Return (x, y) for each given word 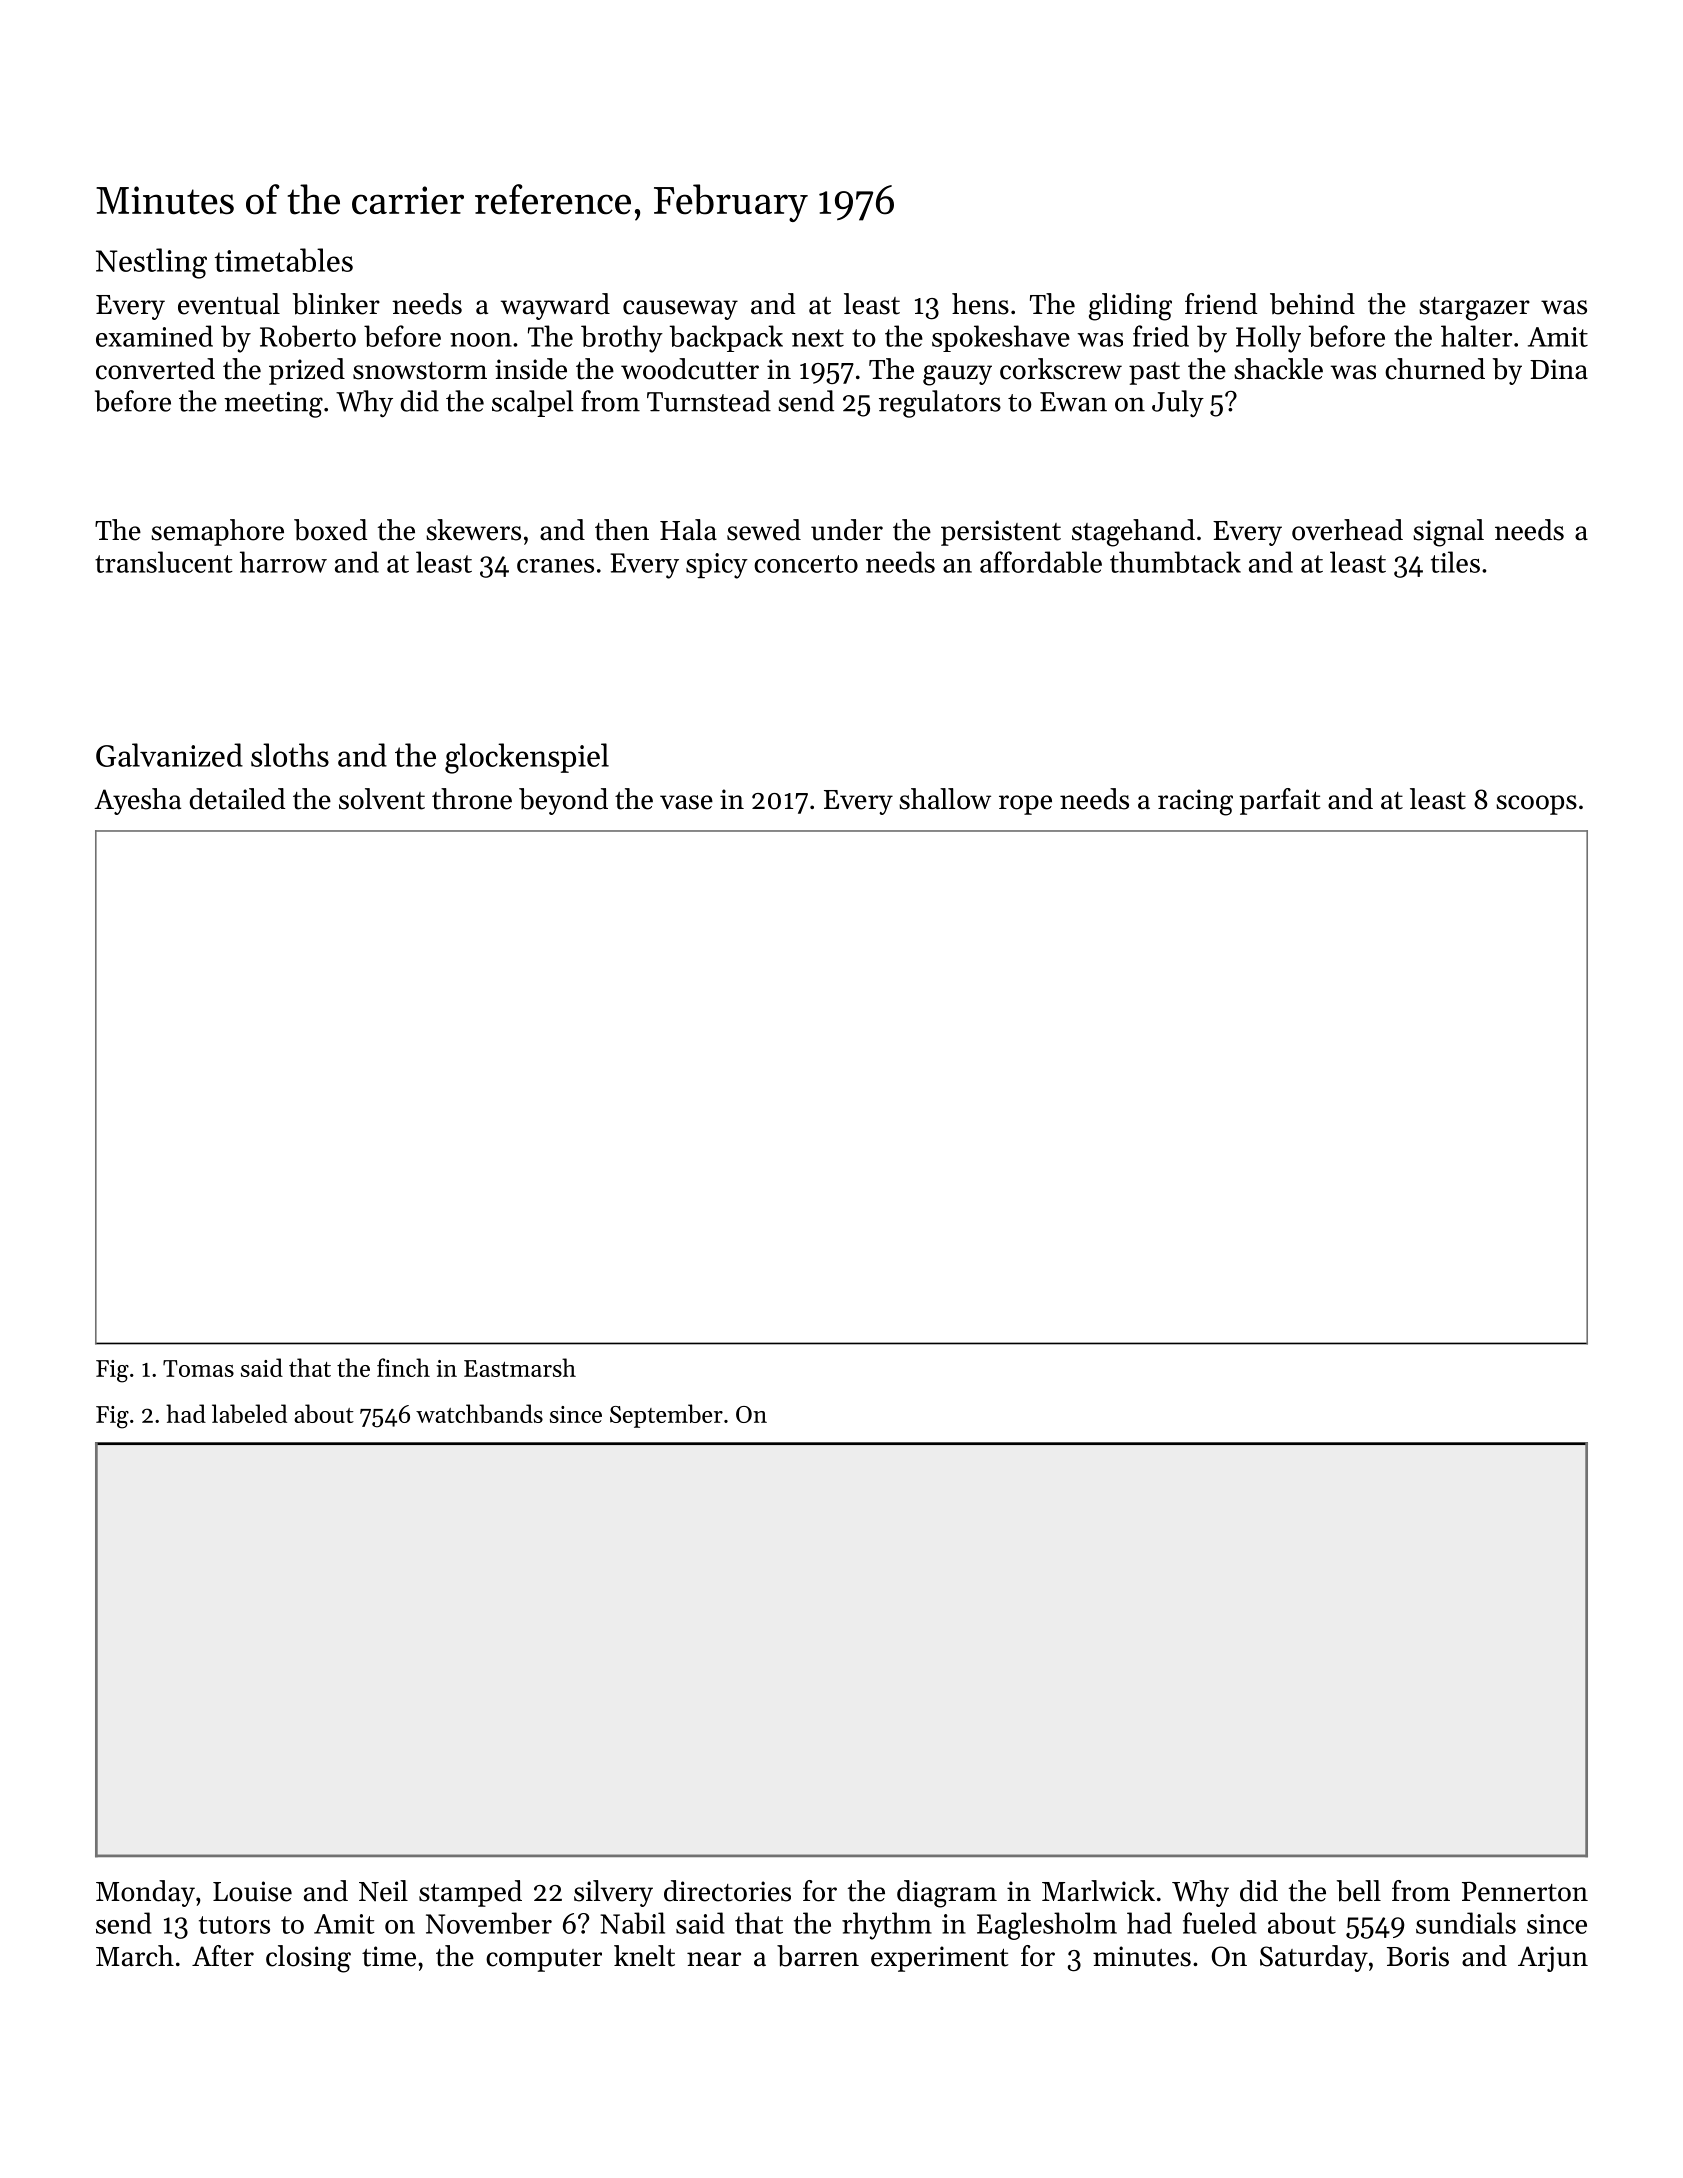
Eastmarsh (520, 1367)
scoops (1536, 805)
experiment (939, 1959)
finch (403, 1367)
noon (481, 340)
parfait (1280, 801)
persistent (1001, 533)
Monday (145, 1893)
